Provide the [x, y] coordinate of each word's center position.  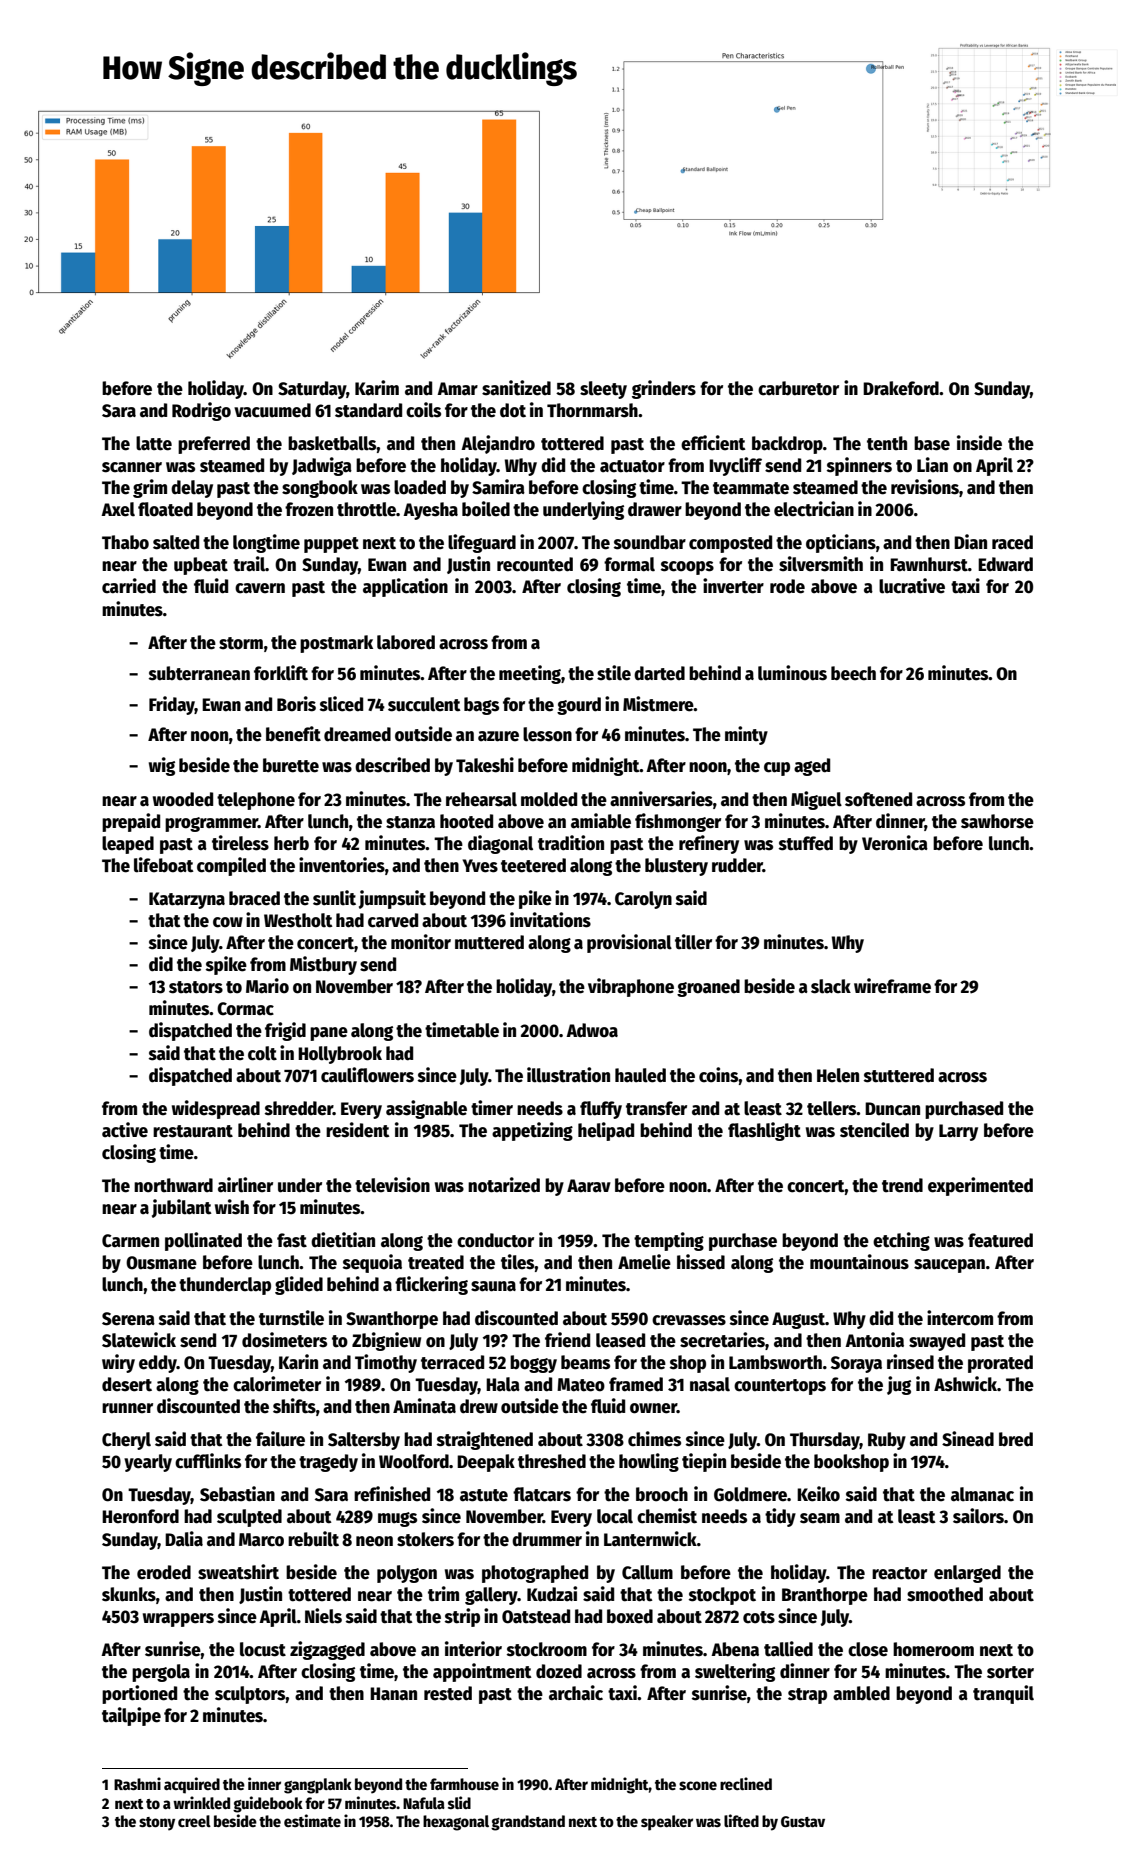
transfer [656, 1108]
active [125, 1130]
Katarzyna [187, 900]
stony [157, 1824]
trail [249, 564]
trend [902, 1185]
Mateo [581, 1385]
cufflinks [208, 1461]
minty [746, 735]
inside [979, 443]
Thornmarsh [592, 410]
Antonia [874, 1340]
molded [549, 799]
